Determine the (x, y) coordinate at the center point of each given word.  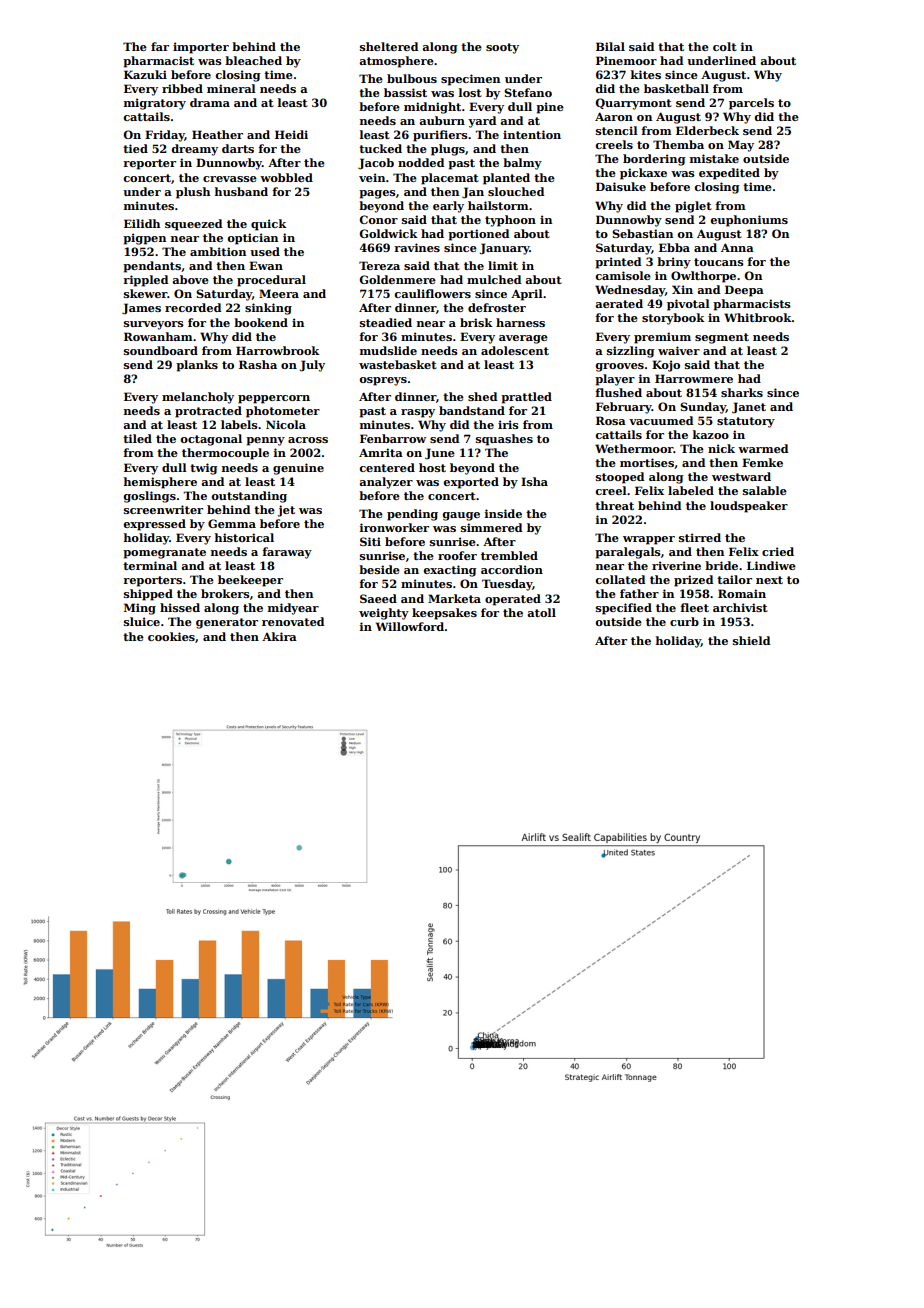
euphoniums (749, 221)
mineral (231, 88)
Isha (534, 481)
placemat (450, 179)
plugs (448, 150)
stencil (617, 130)
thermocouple (225, 454)
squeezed (193, 225)
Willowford (410, 626)
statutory (746, 422)
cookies (171, 636)
